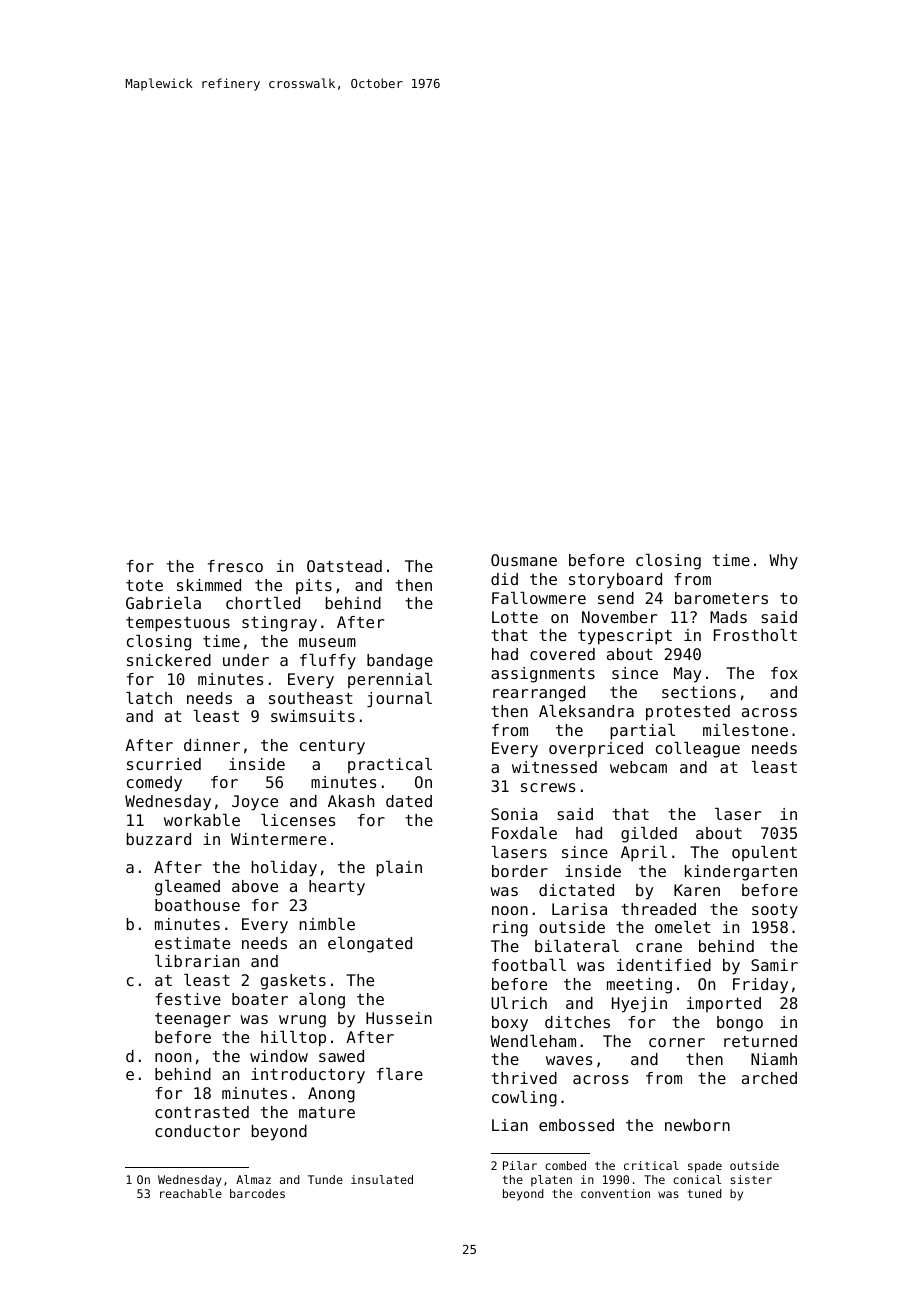 Image resolution: width=924 pixels, height=1311 pixels. Describe the element at coordinates (193, 1020) in the screenshot. I see `teenager` at that location.
